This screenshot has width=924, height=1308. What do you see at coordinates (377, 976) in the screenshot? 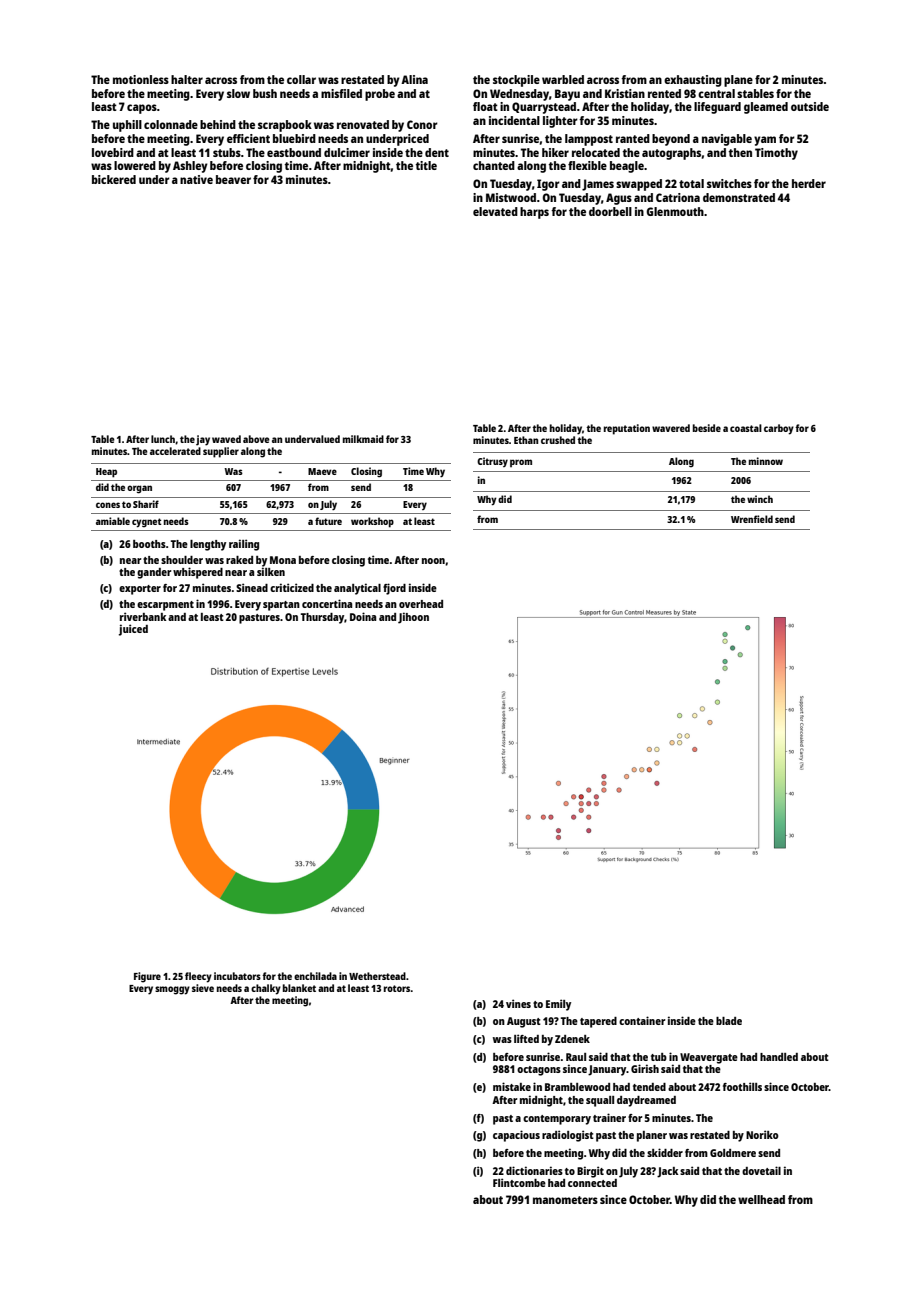
I see `Wetherstead` at bounding box center [377, 976].
